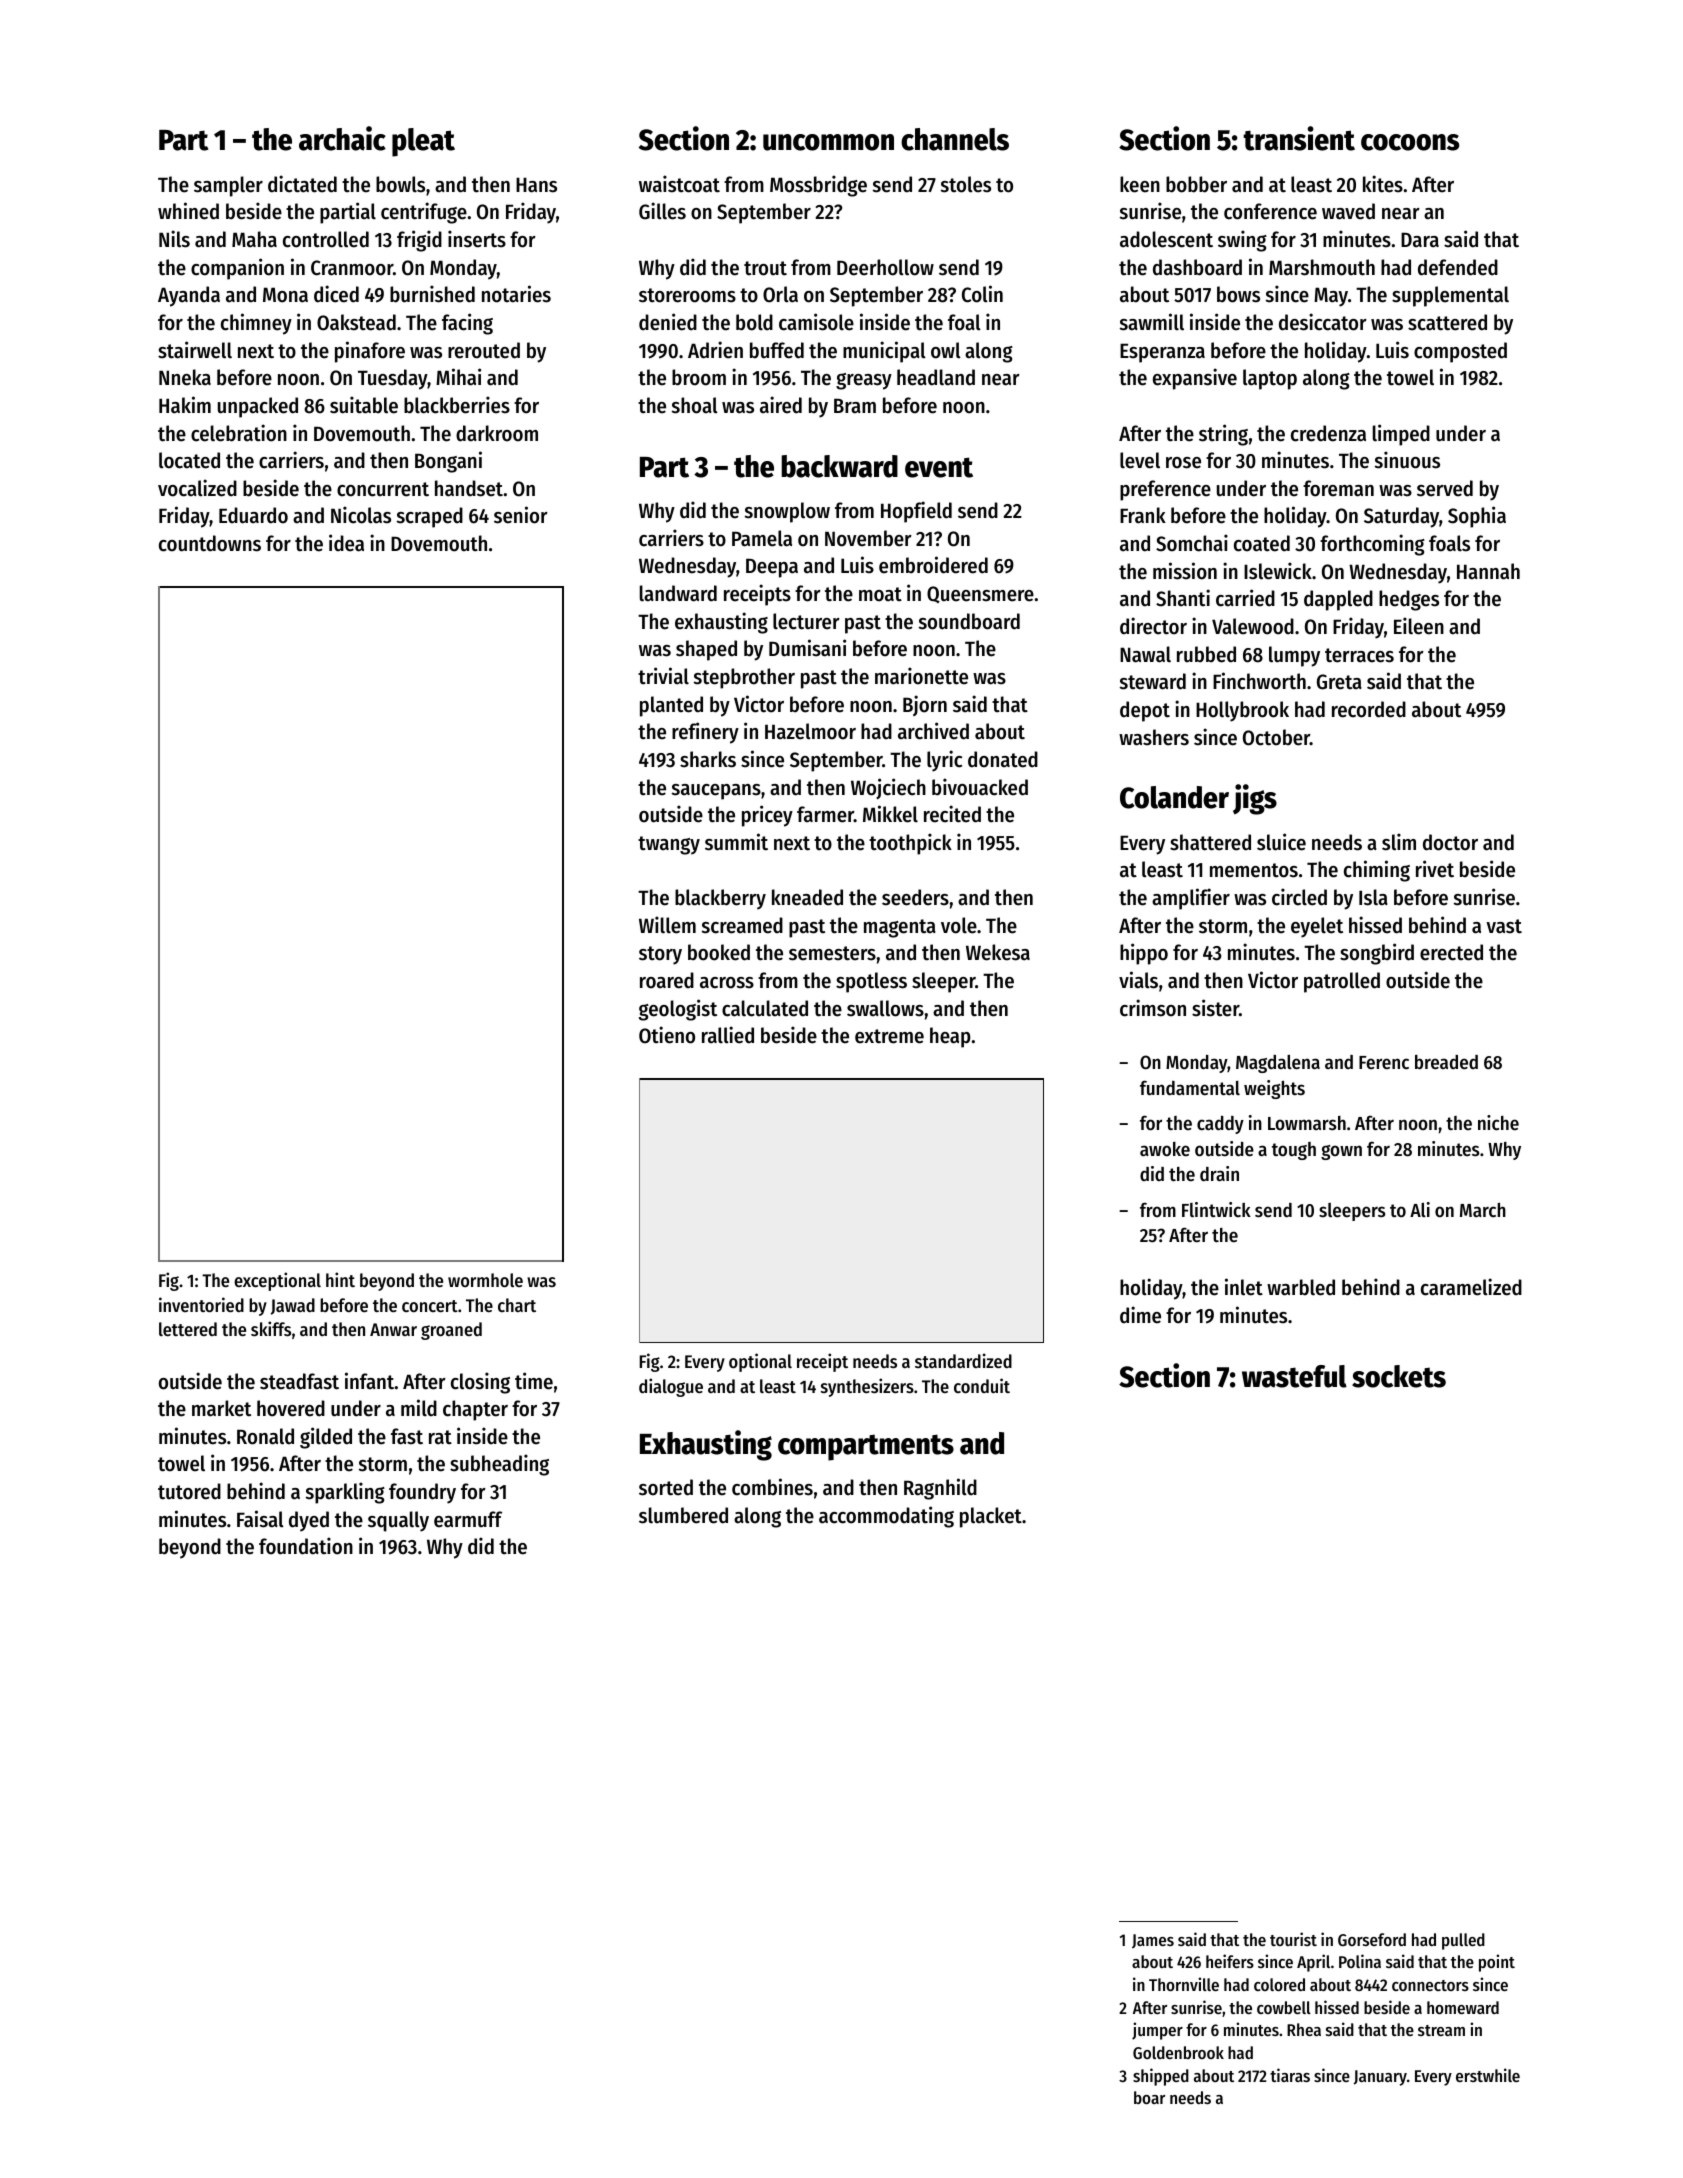 The height and width of the screenshot is (2178, 1683). What do you see at coordinates (1299, 138) in the screenshot?
I see `transient` at bounding box center [1299, 138].
